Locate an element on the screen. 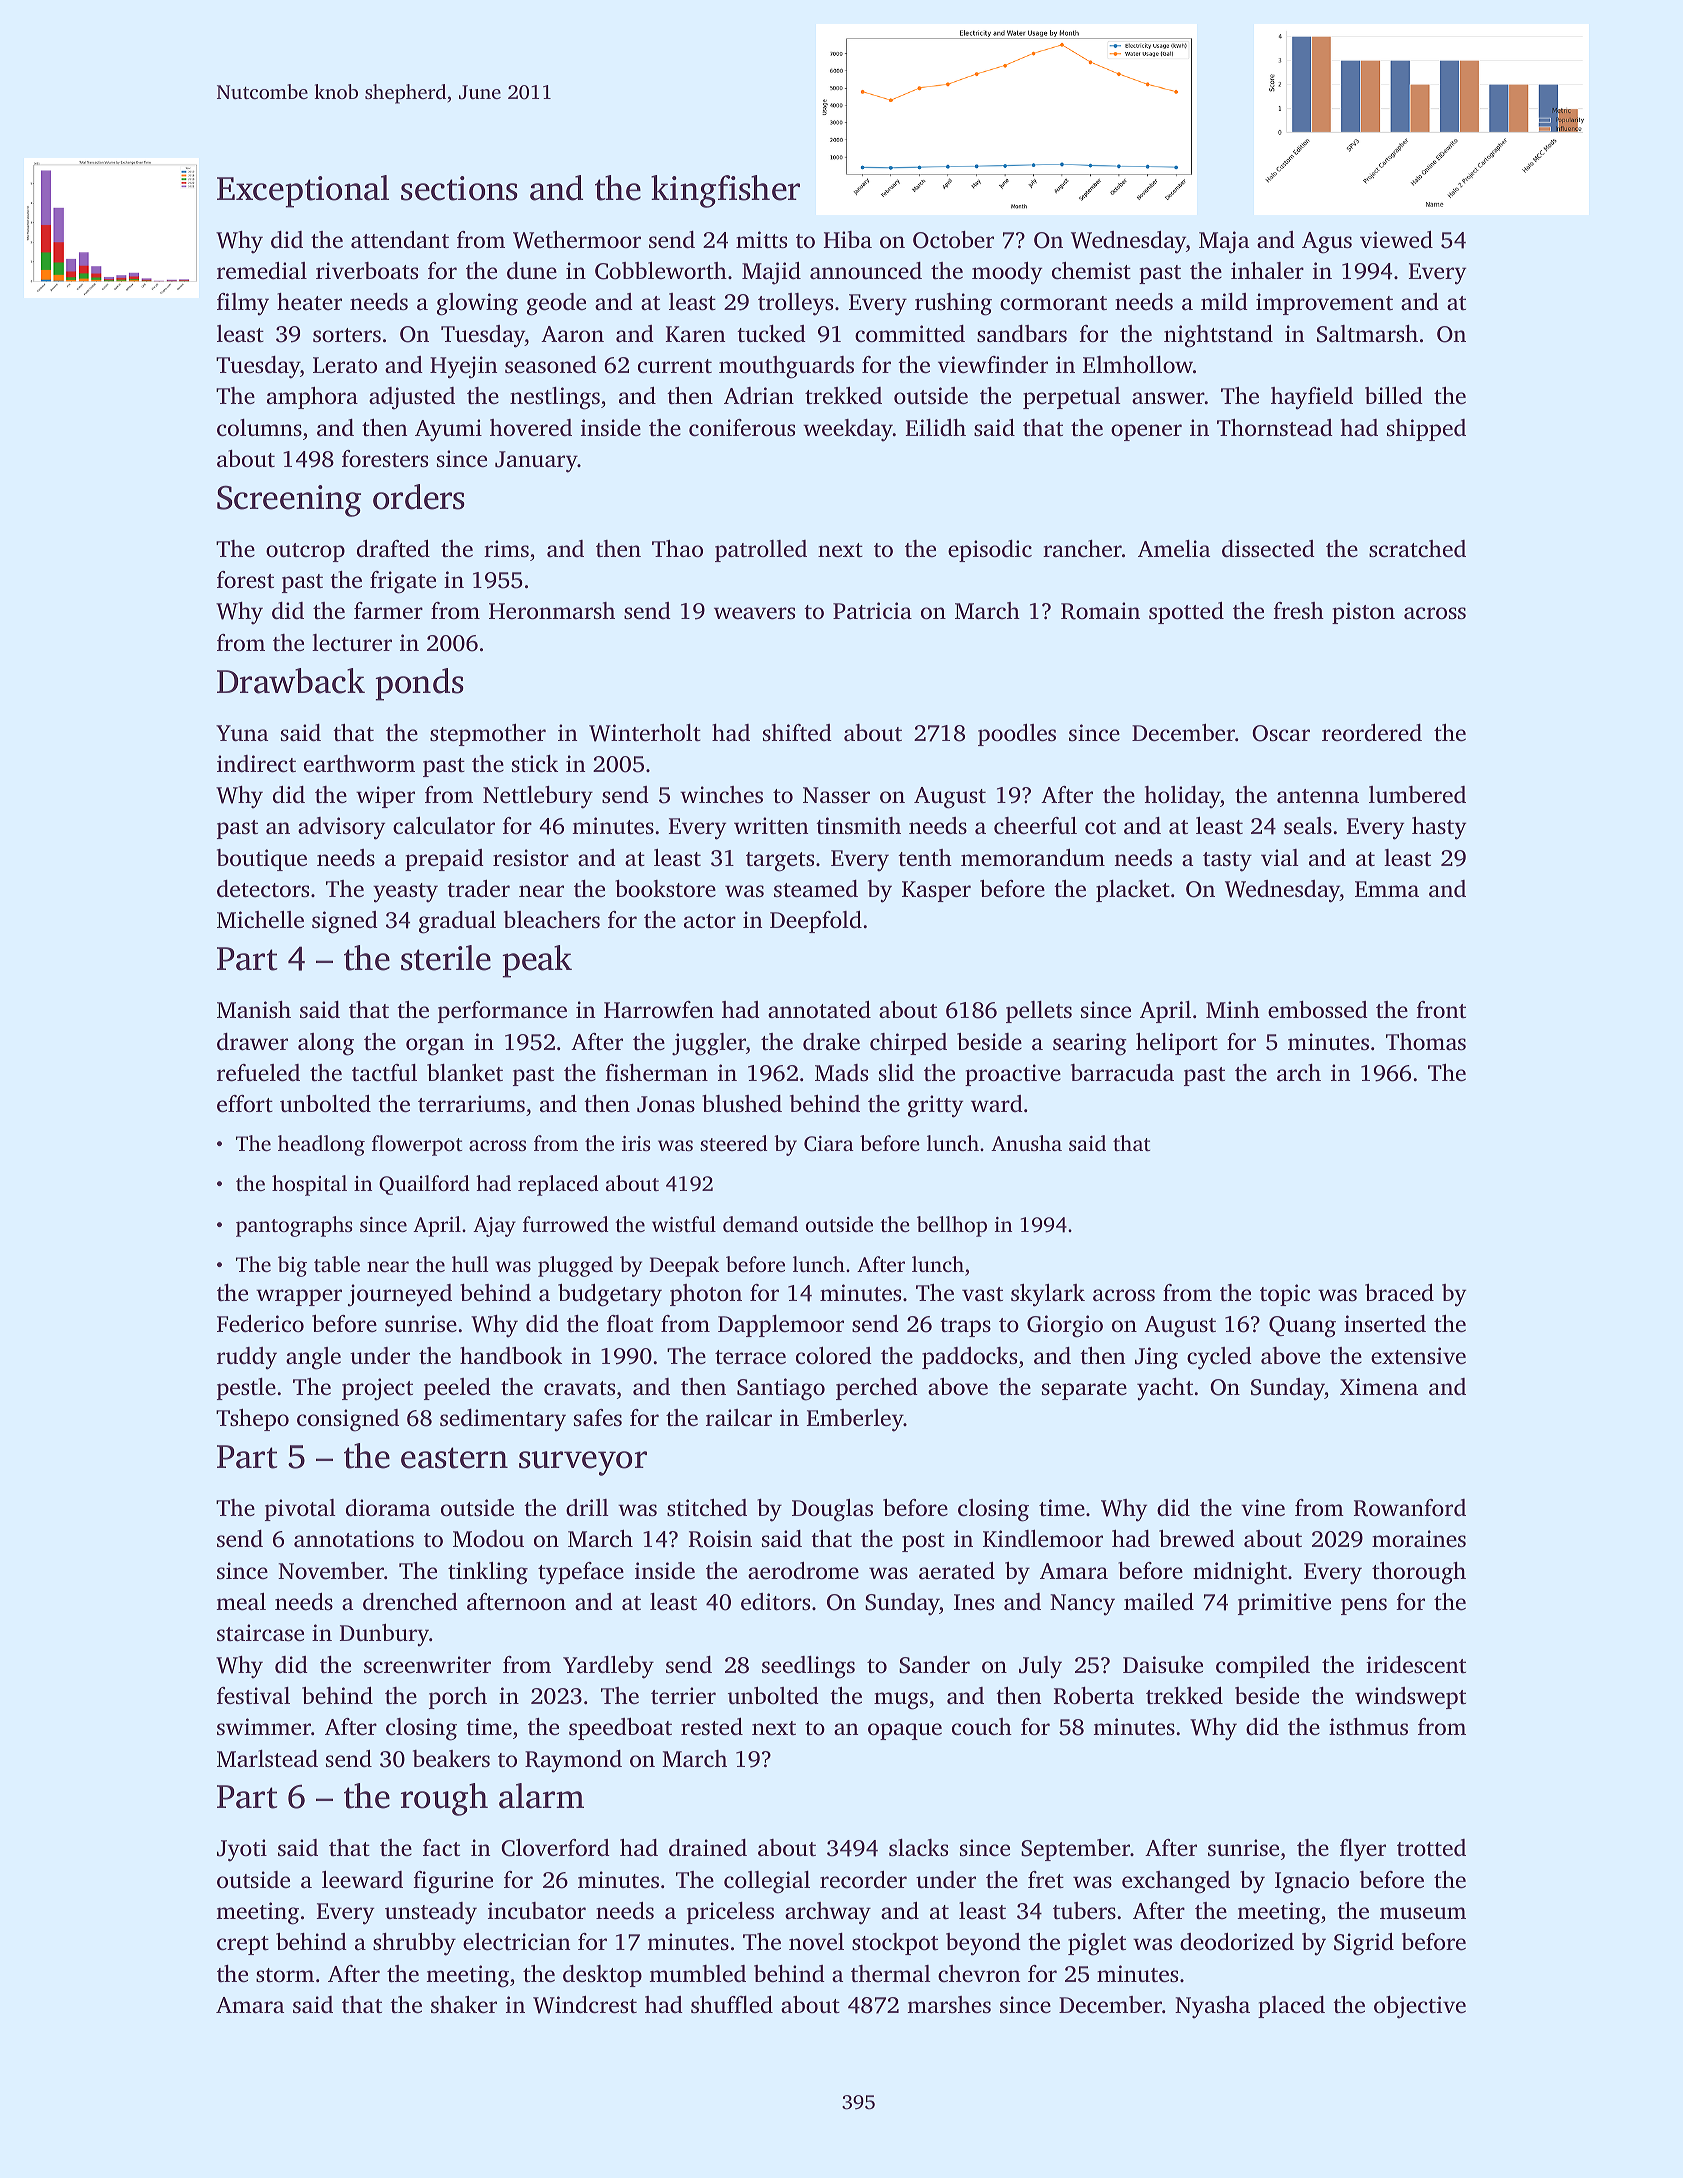  embossed is located at coordinates (1318, 1010).
